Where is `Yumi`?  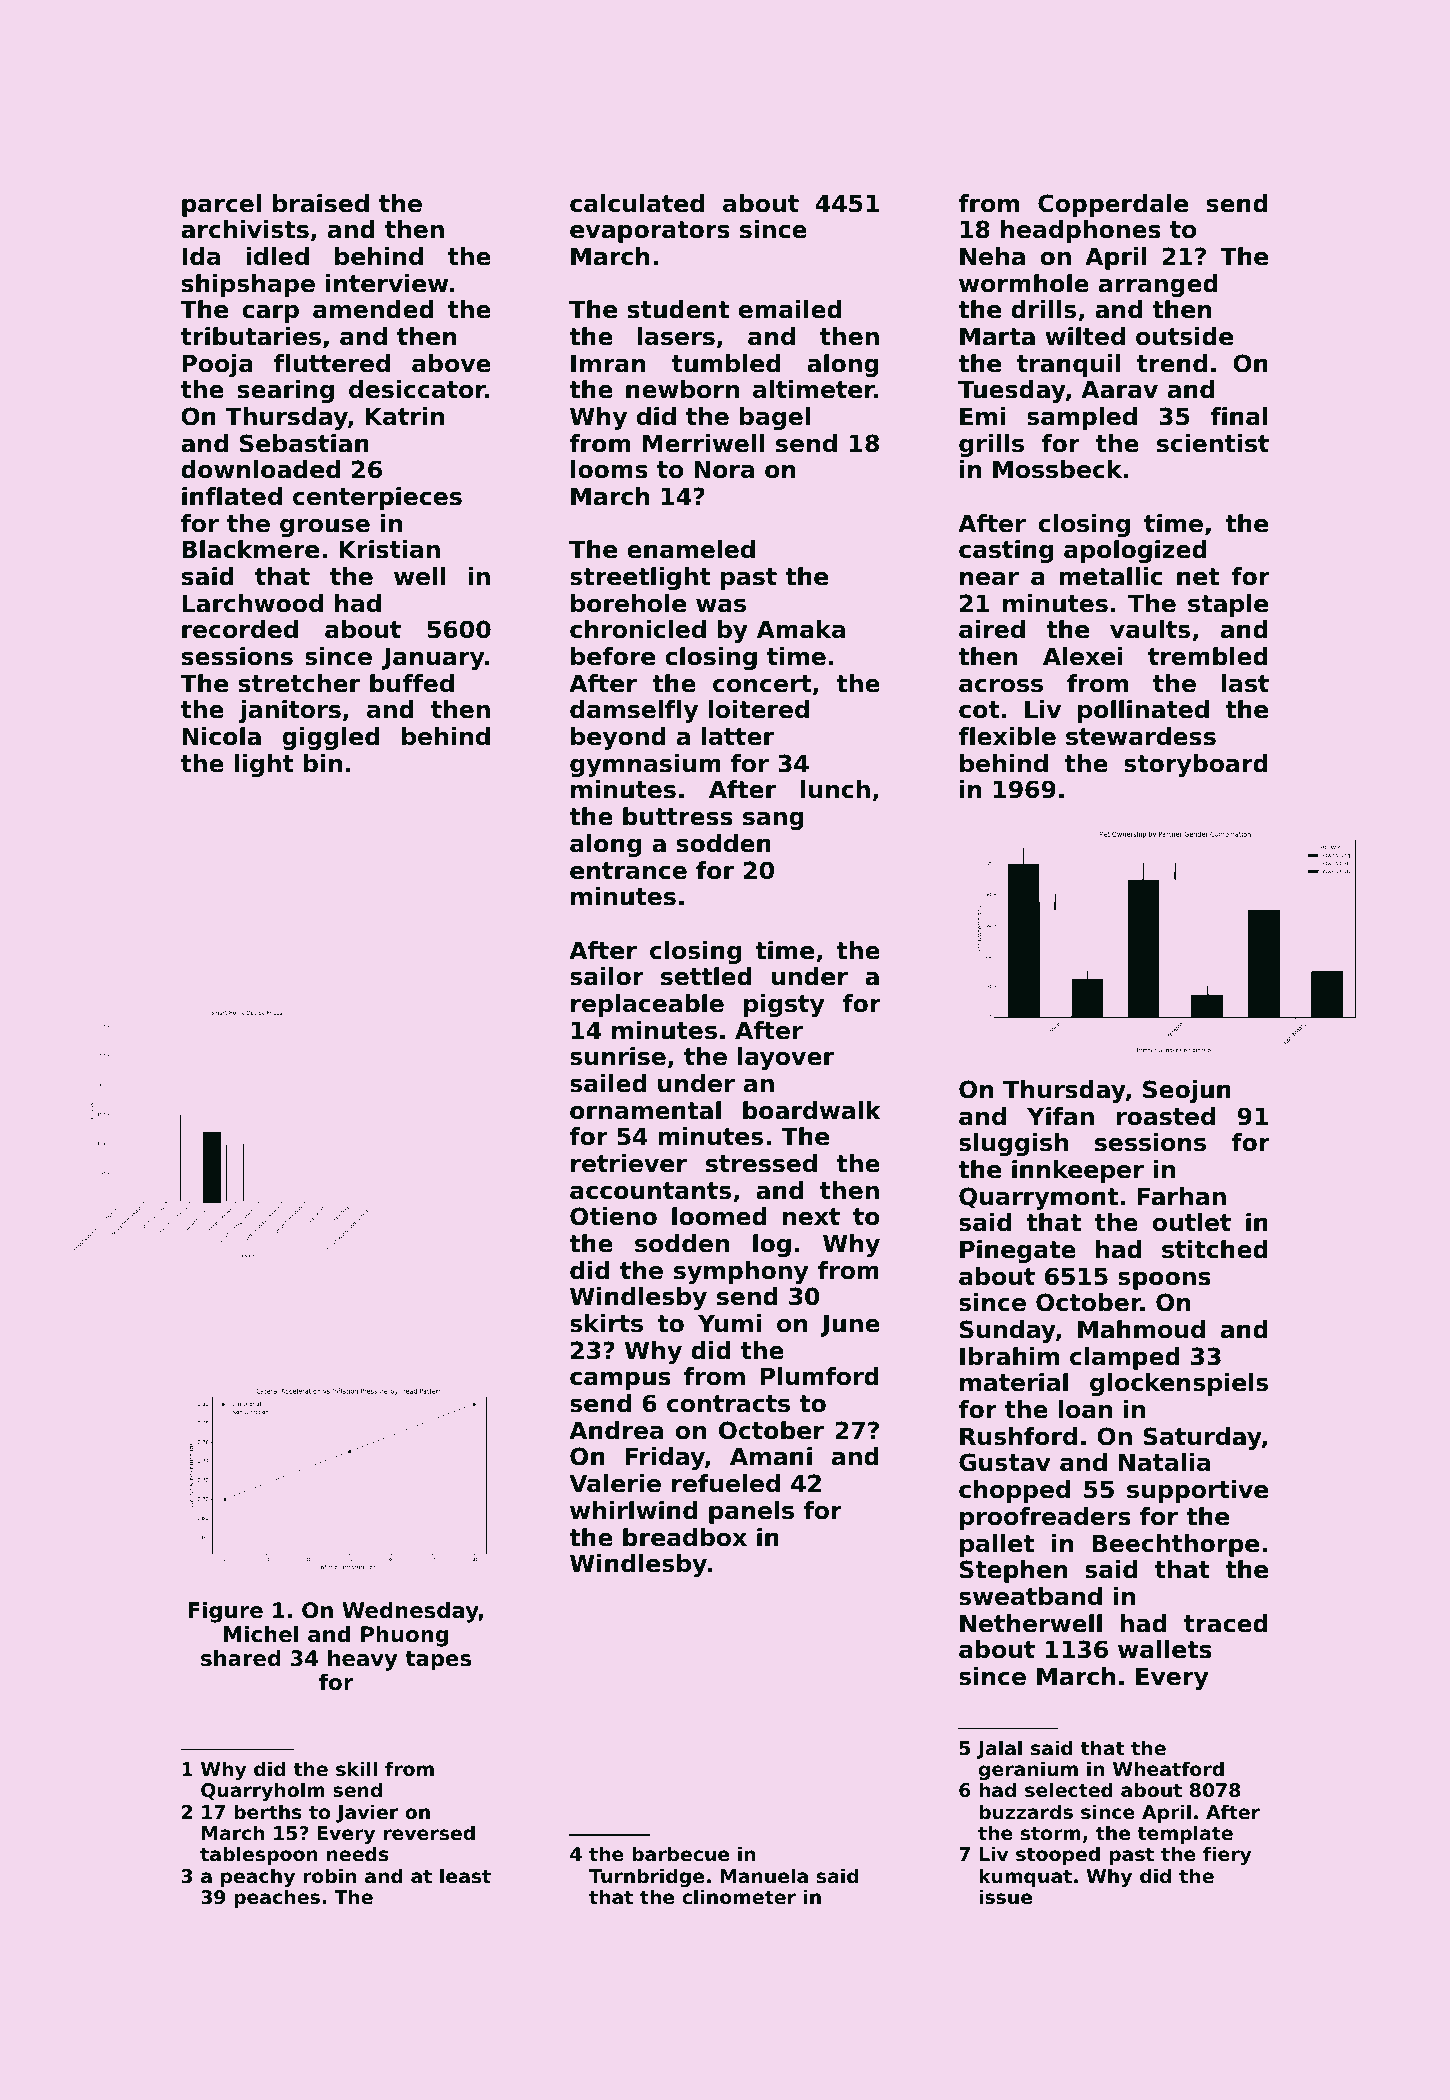 Yumi is located at coordinates (729, 1323).
